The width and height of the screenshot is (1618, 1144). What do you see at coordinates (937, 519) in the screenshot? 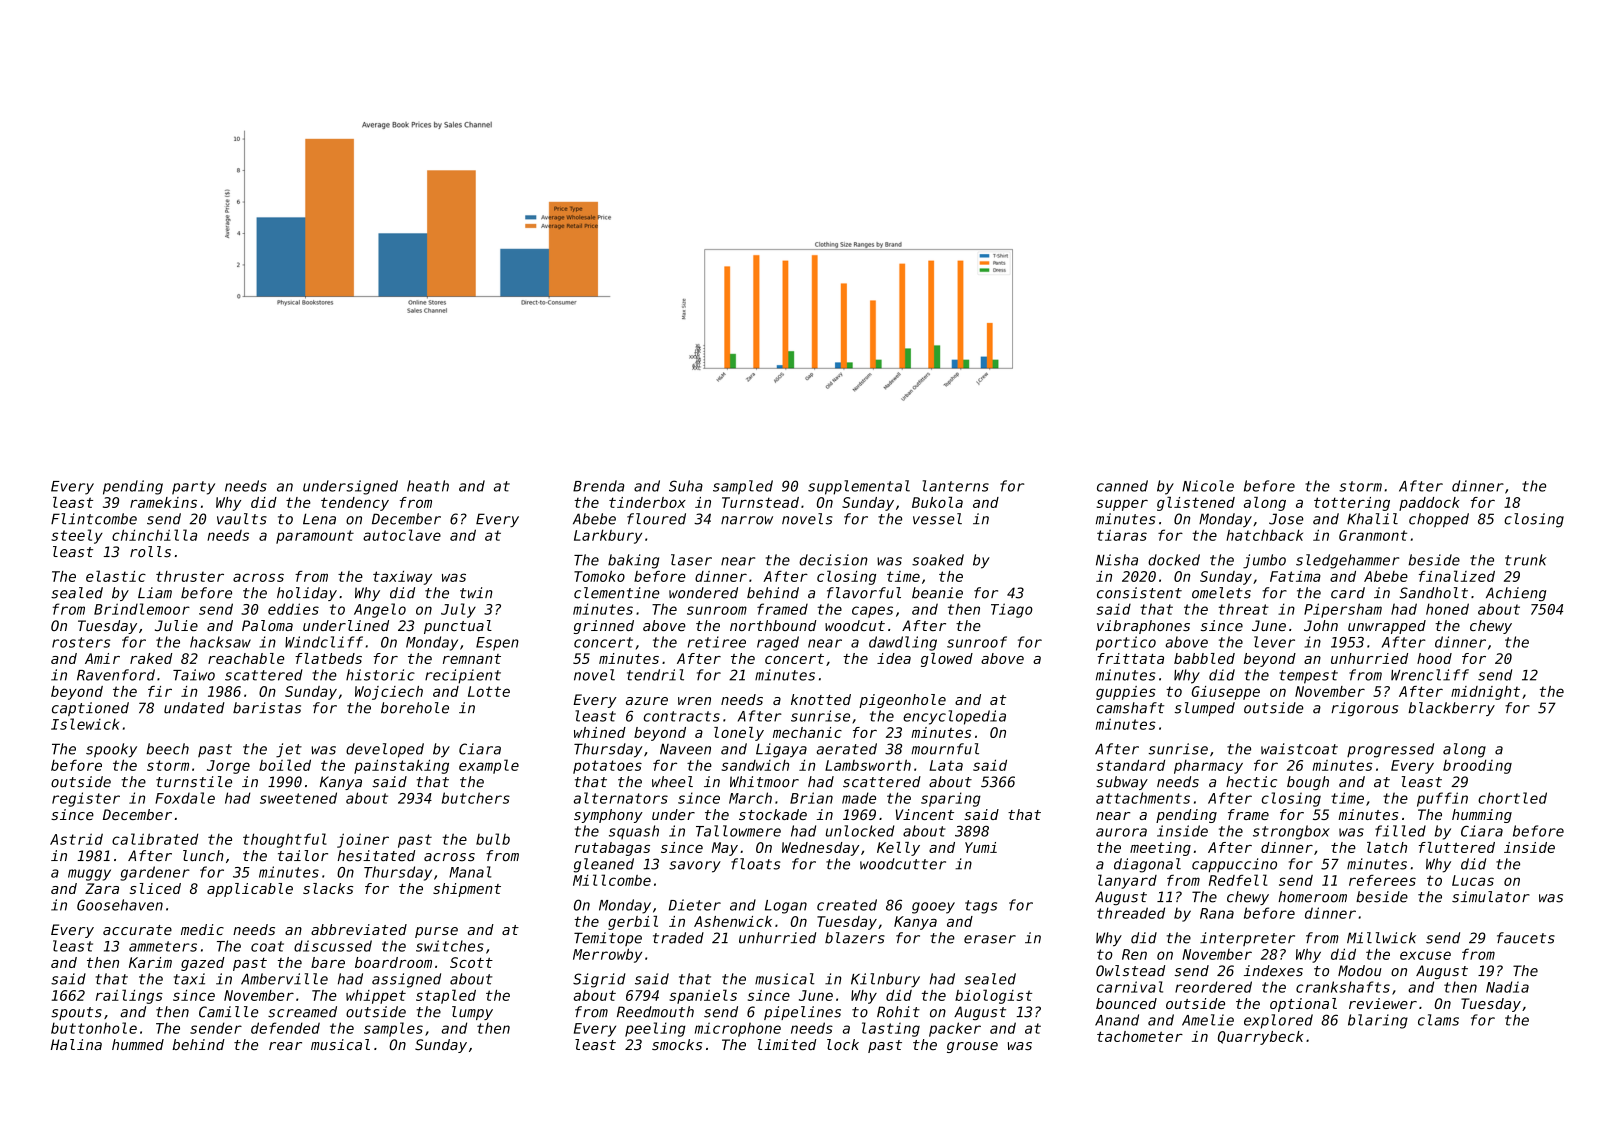
I see `vessel` at bounding box center [937, 519].
